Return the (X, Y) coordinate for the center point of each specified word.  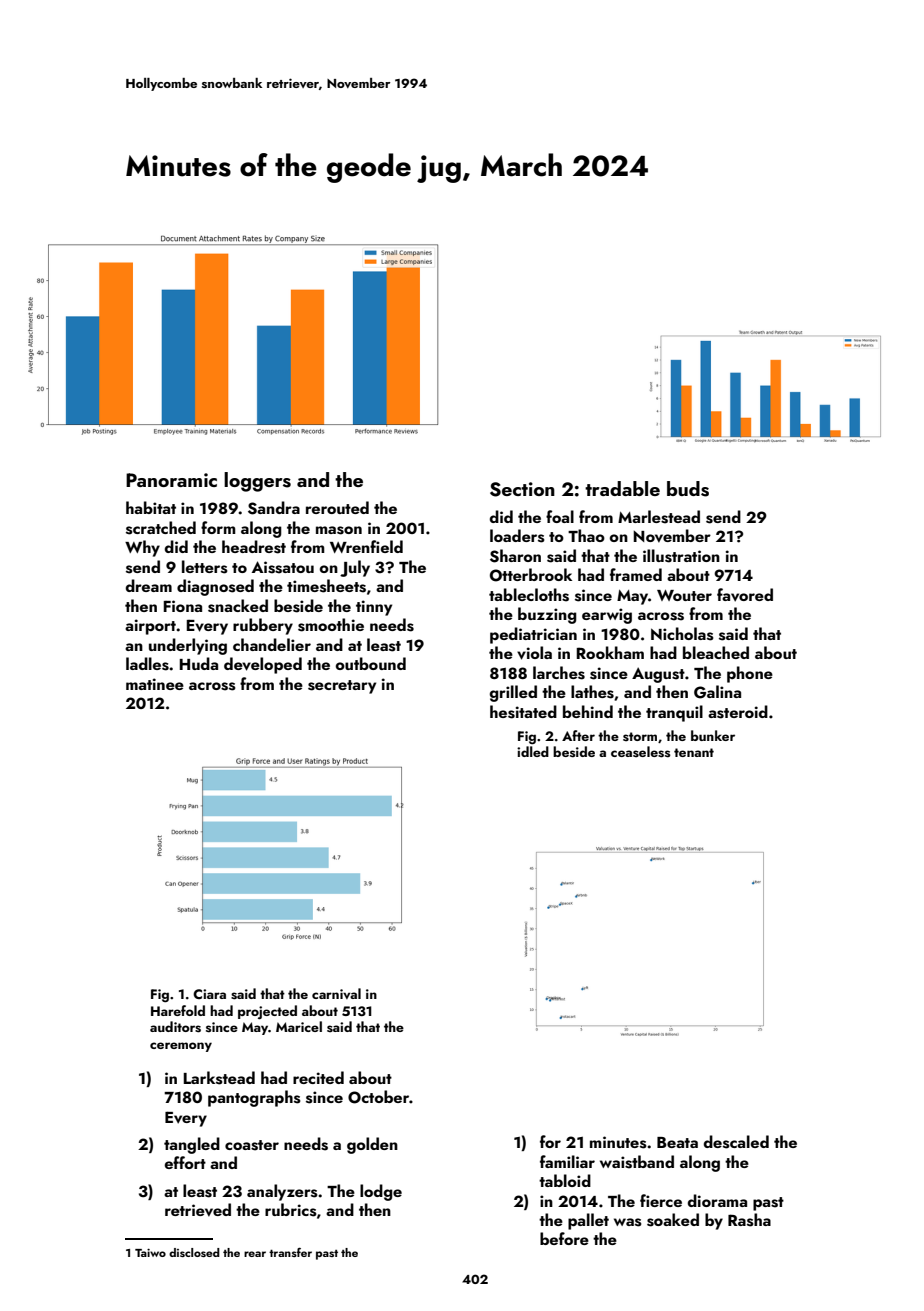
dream (149, 585)
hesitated (523, 712)
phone (750, 674)
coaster (252, 1145)
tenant (694, 752)
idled (533, 751)
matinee (155, 684)
